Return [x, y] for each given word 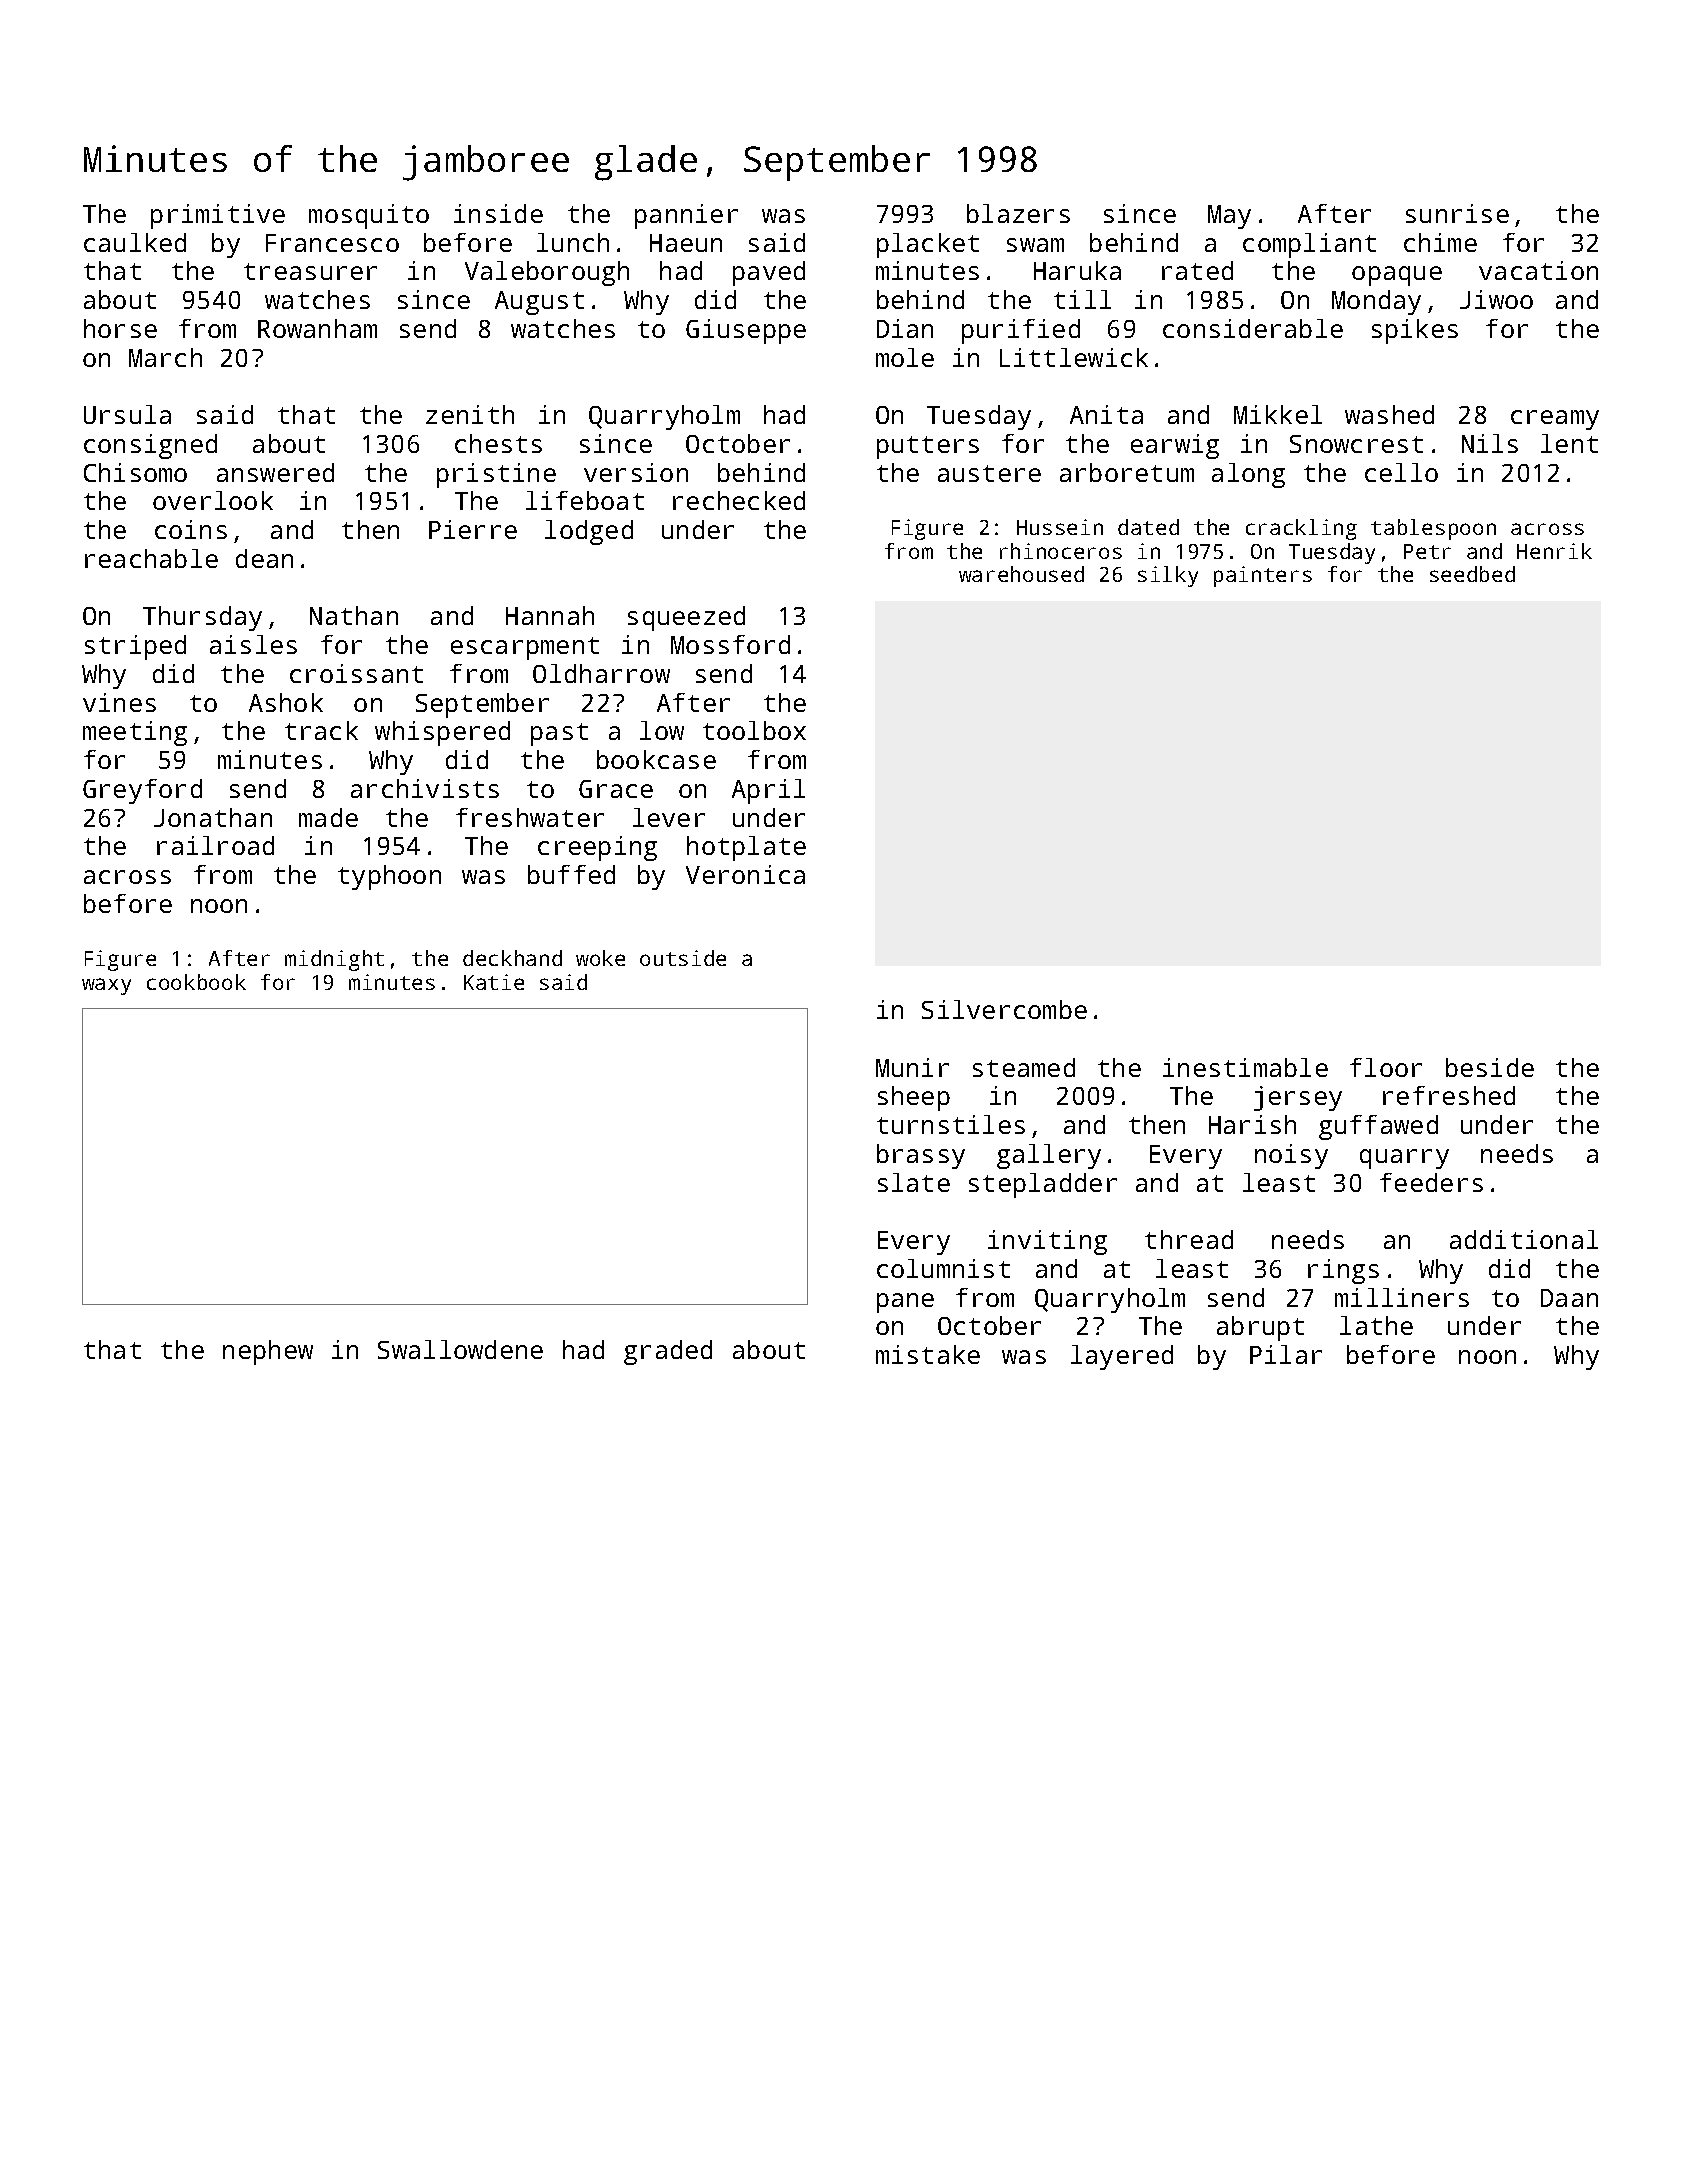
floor [1386, 1067]
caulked [135, 242]
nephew [268, 1352]
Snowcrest [1356, 444]
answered [275, 472]
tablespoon [1433, 529]
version [636, 472]
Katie [494, 982]
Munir [912, 1067]
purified [1021, 331]
